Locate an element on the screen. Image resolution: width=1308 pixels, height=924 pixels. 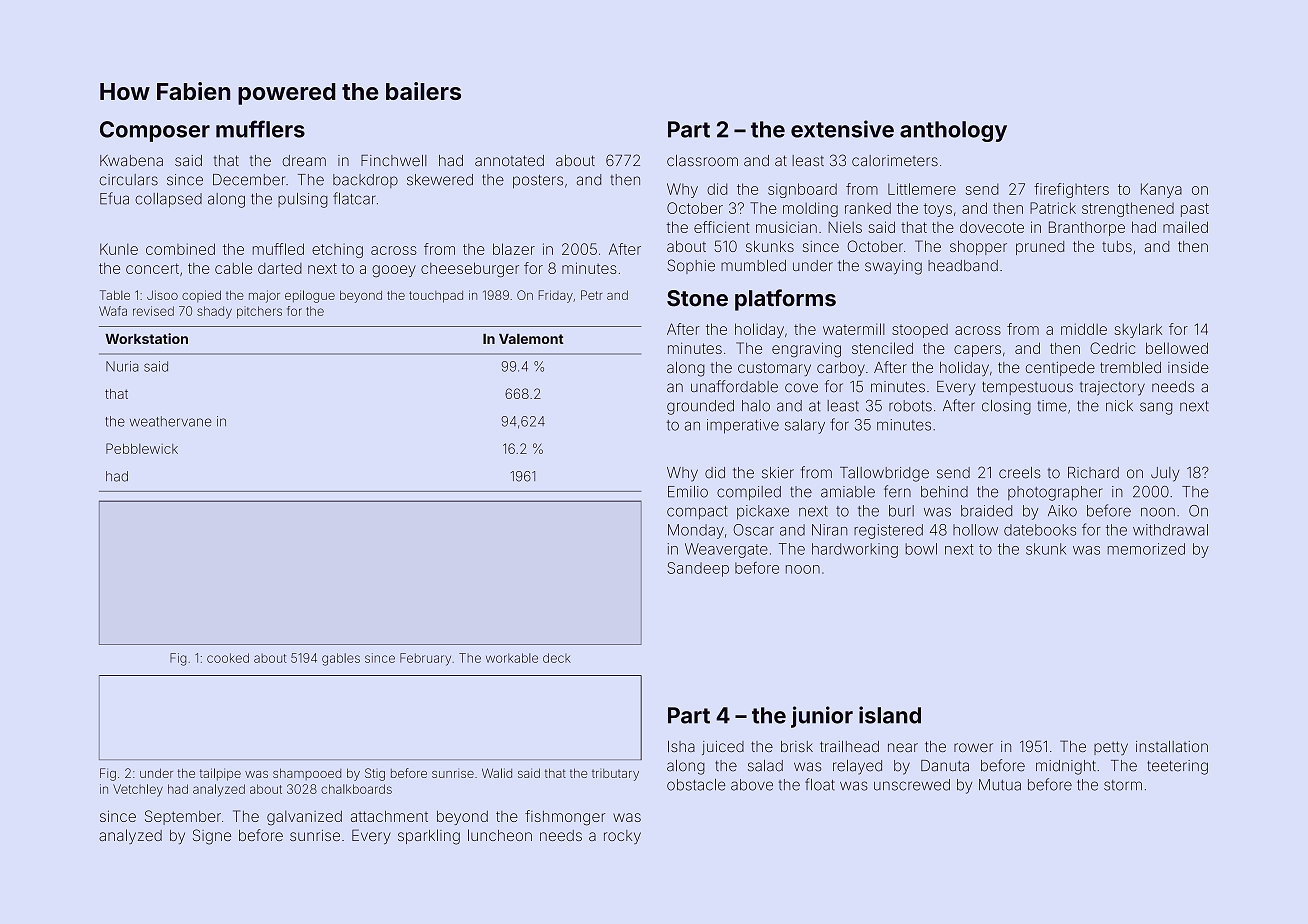
anthology is located at coordinates (953, 131).
